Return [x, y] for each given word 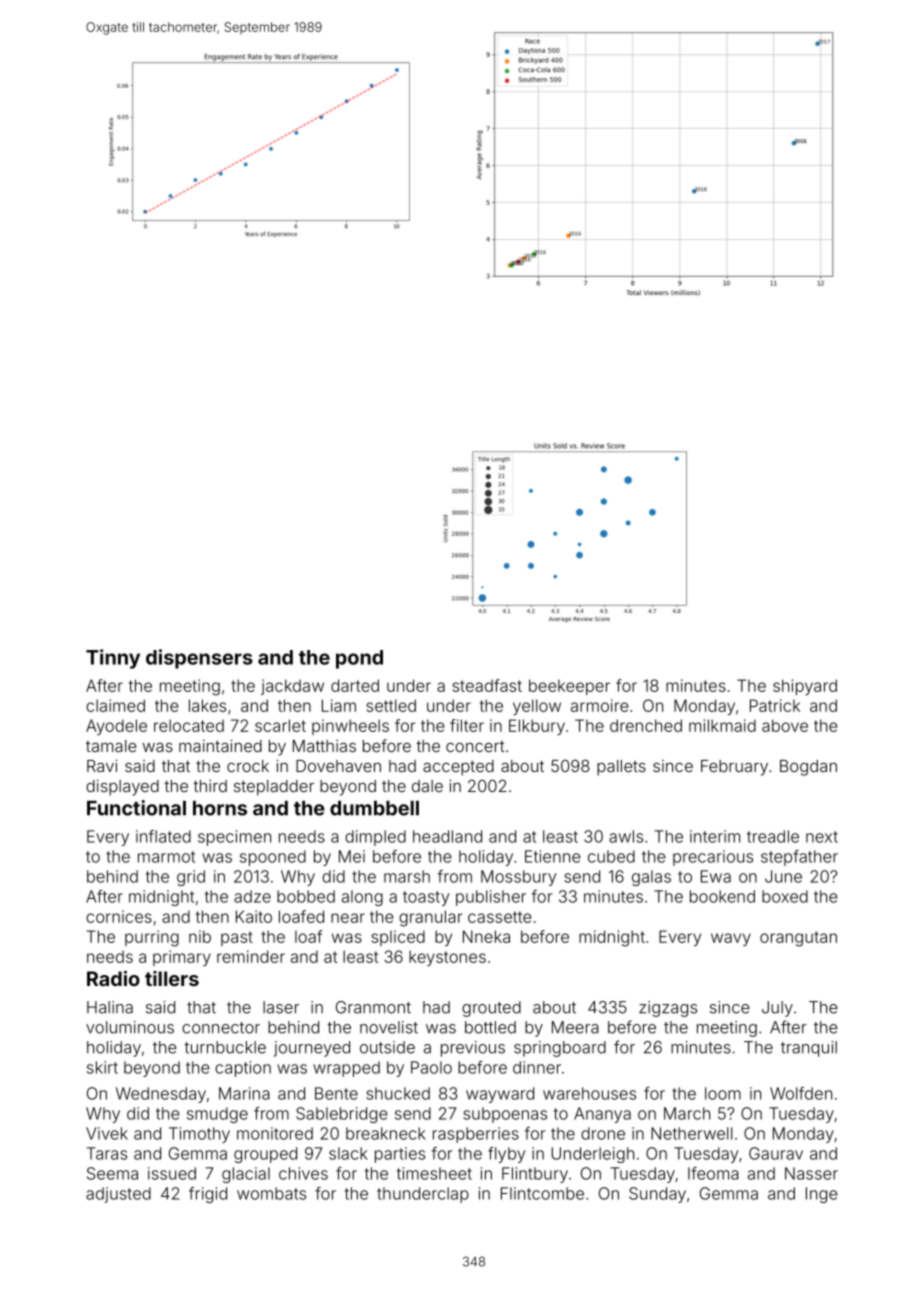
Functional [136, 808]
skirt [102, 1067]
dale [427, 786]
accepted [458, 768]
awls [626, 836]
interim [715, 836]
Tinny [113, 659]
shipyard [805, 687]
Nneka [486, 936]
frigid [208, 1195]
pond [359, 659]
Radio [113, 978]
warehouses [589, 1093]
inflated [163, 836]
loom [723, 1093]
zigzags [668, 1009]
